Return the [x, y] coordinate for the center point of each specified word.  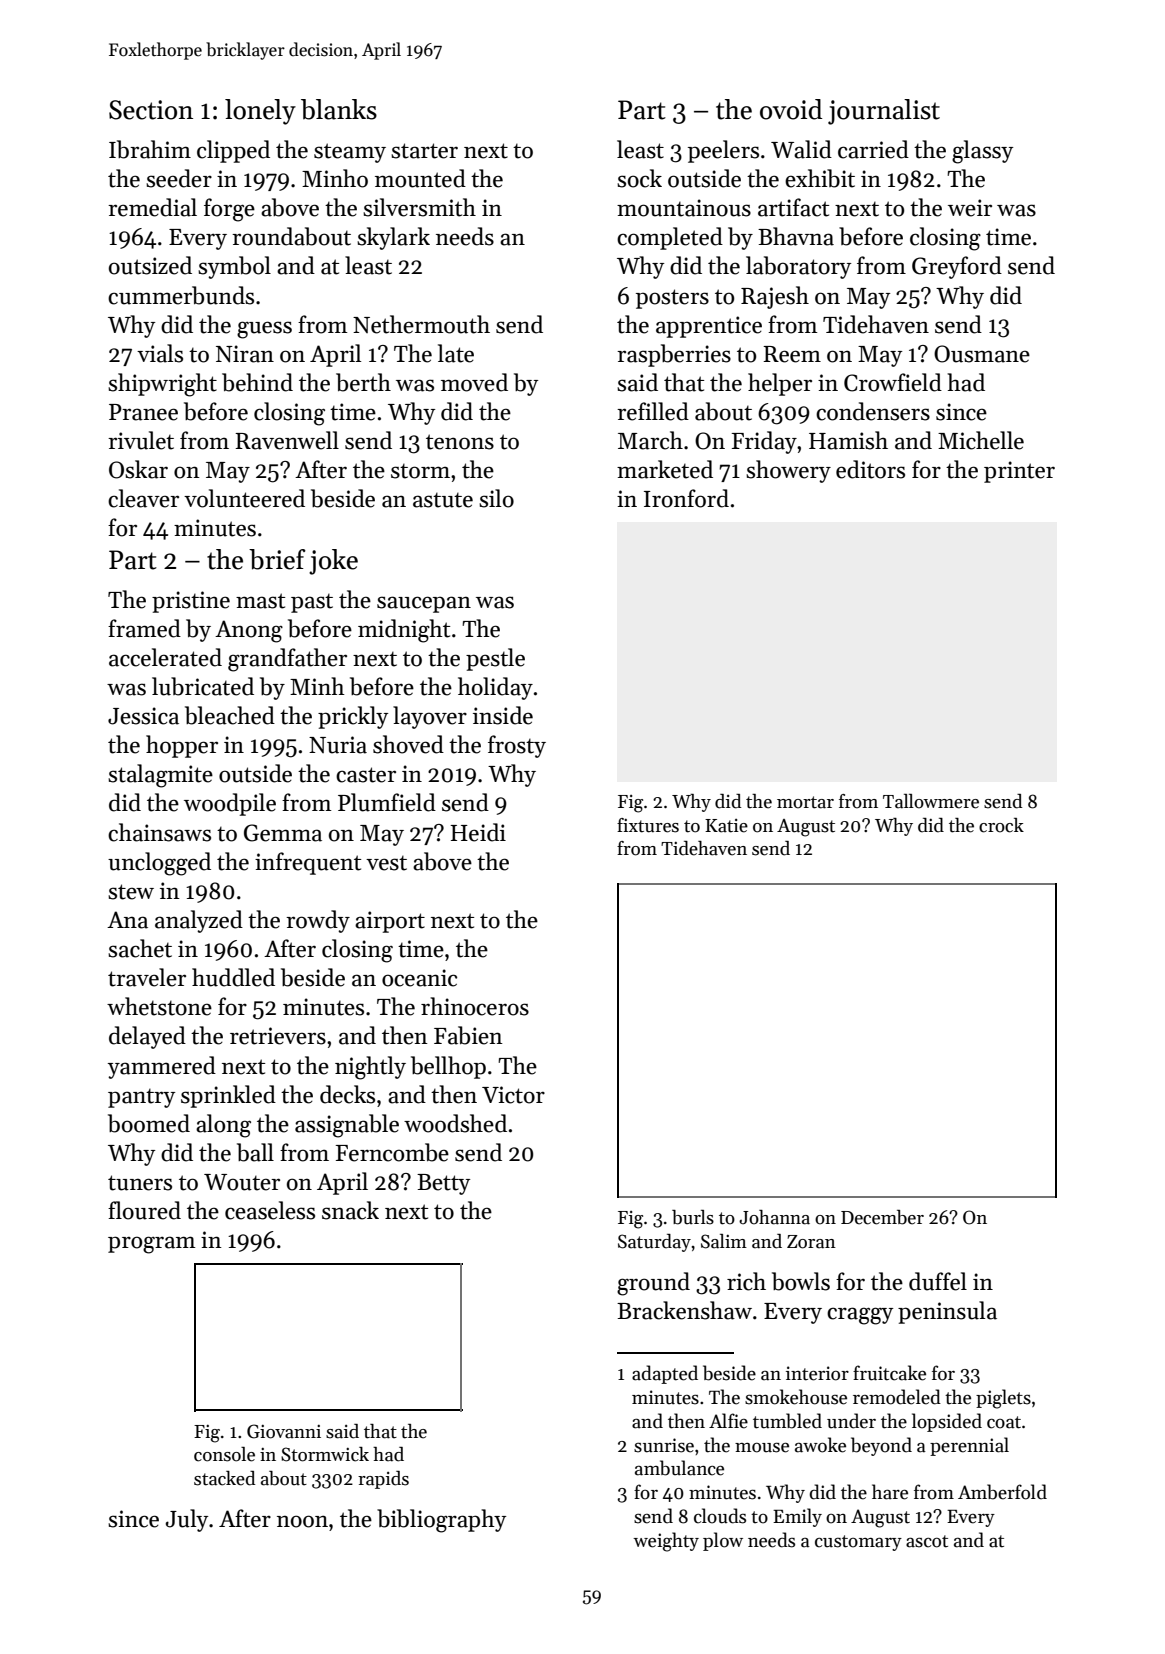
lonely [260, 112]
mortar [805, 802]
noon [302, 1521]
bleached [230, 715]
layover [430, 717]
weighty [666, 1542]
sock [639, 178]
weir [970, 208]
